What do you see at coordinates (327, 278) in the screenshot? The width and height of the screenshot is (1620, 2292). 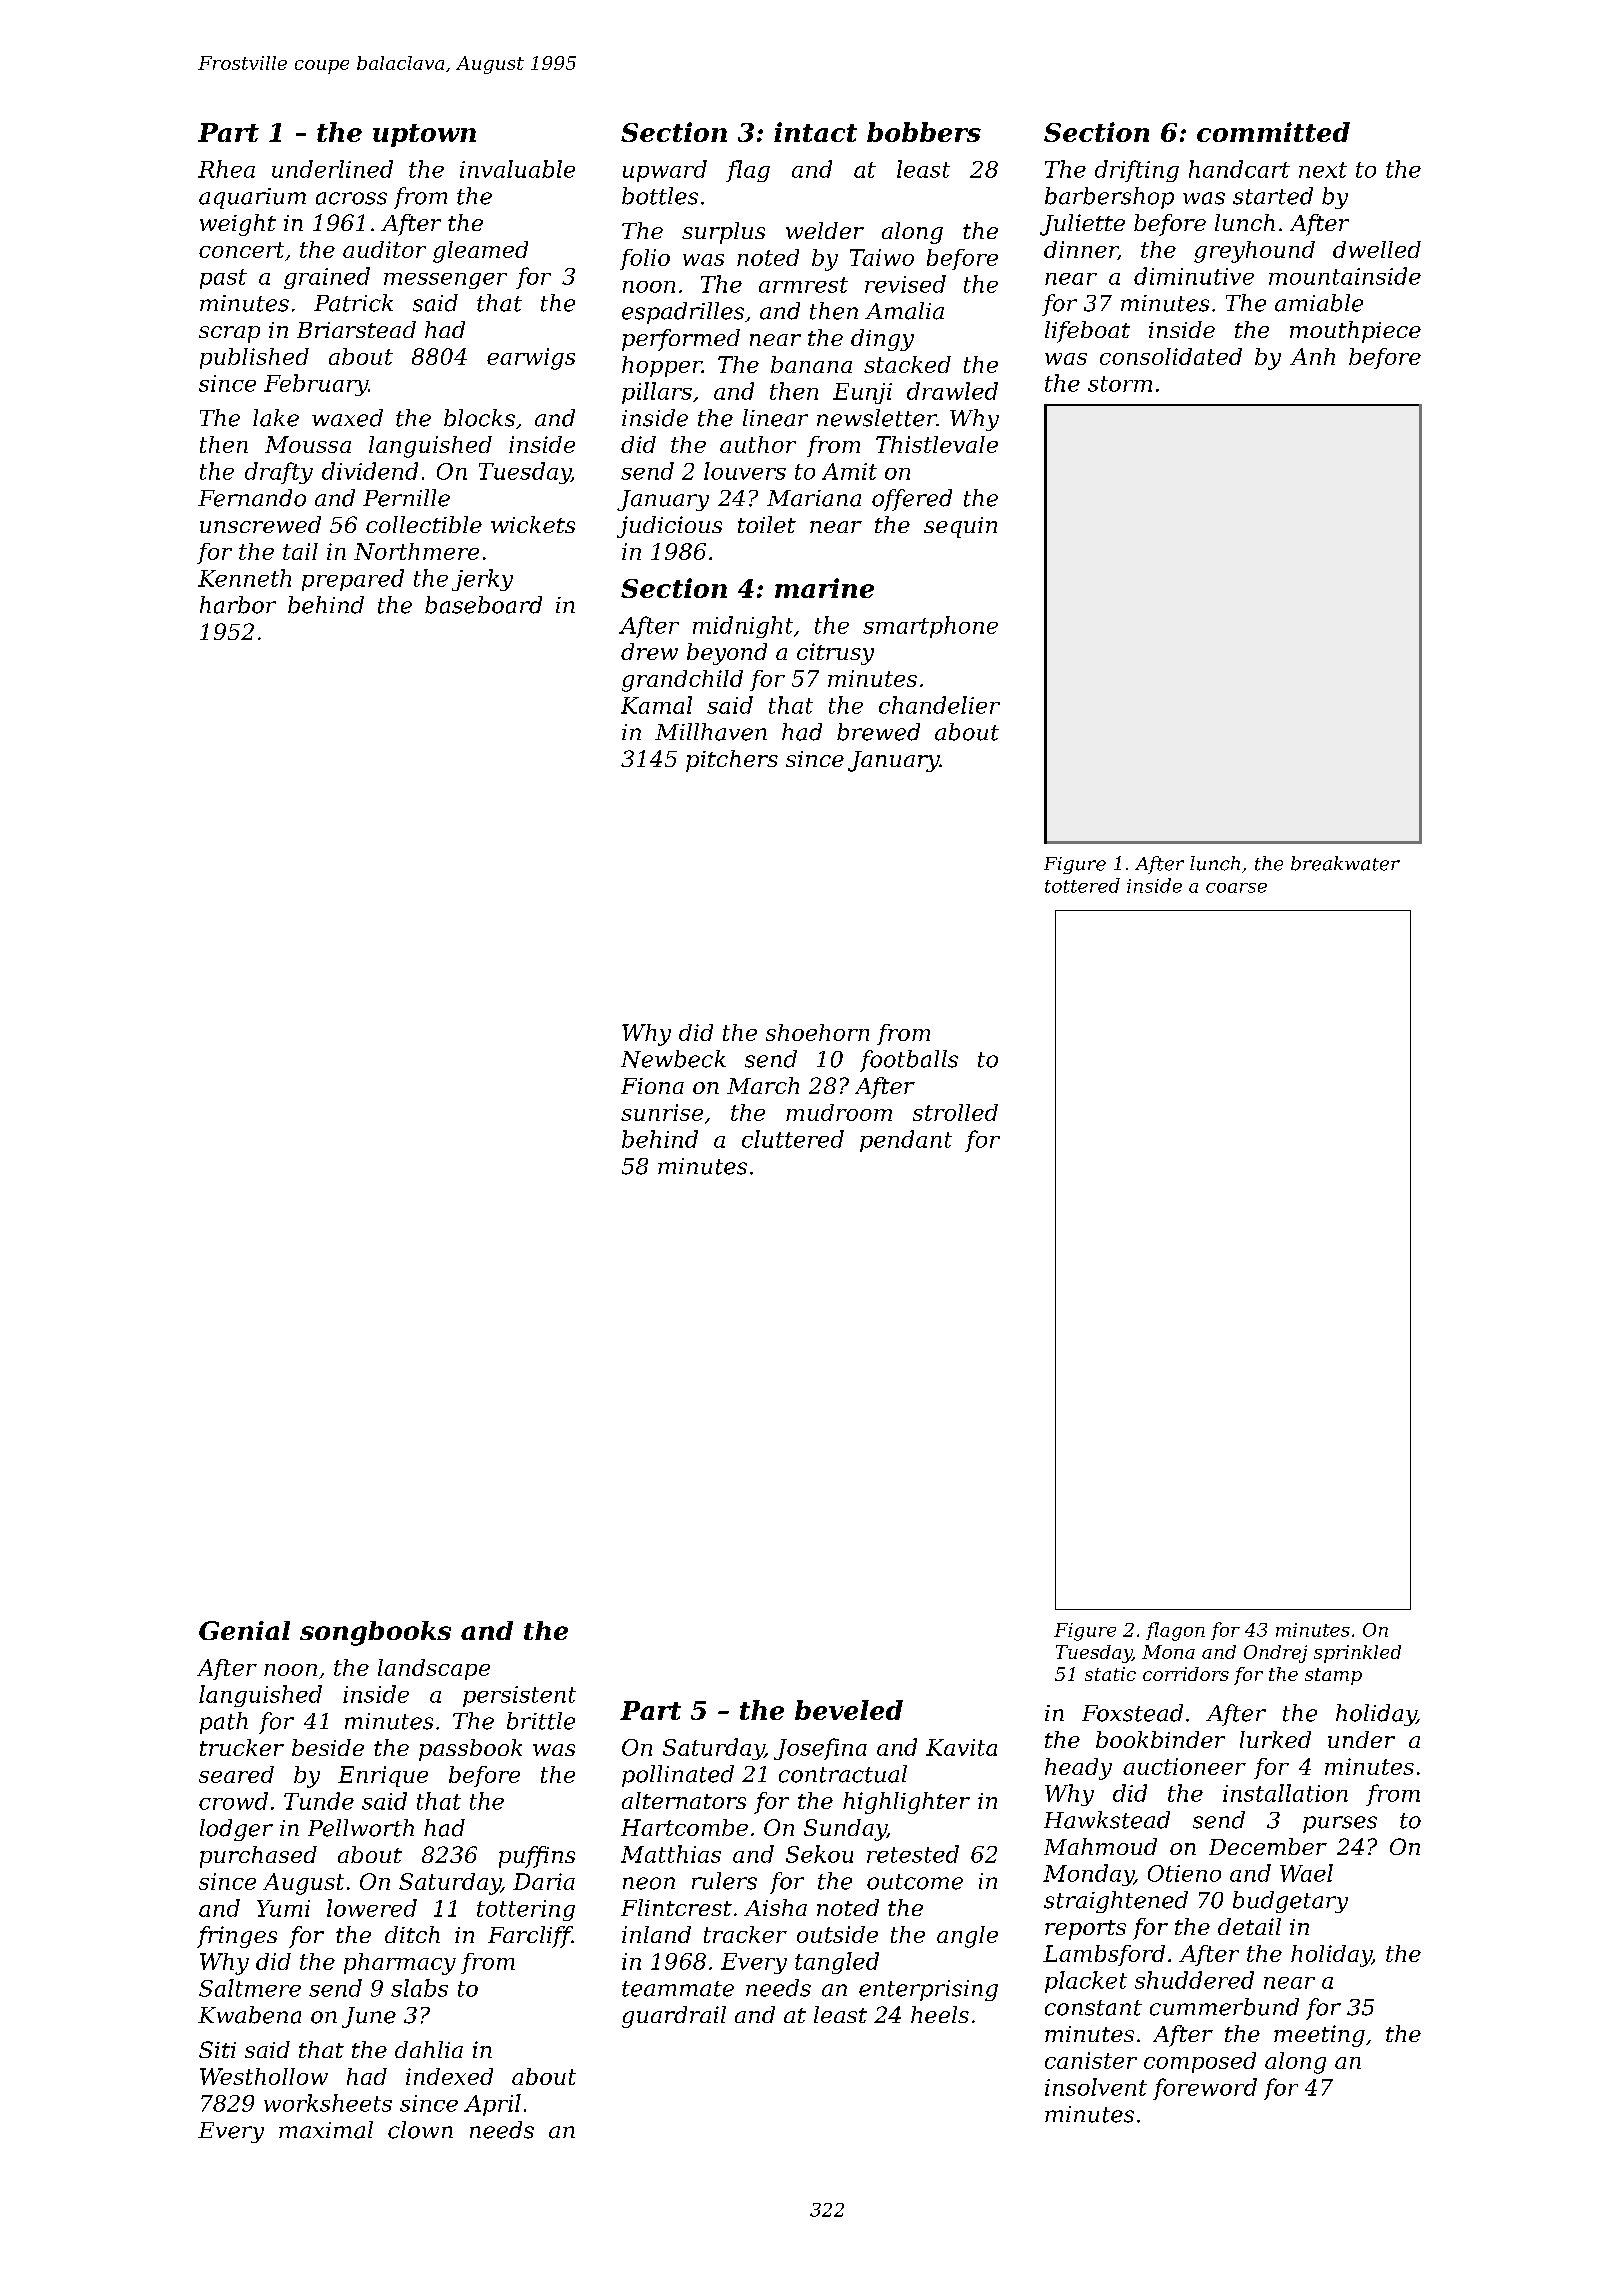 I see `grained` at bounding box center [327, 278].
